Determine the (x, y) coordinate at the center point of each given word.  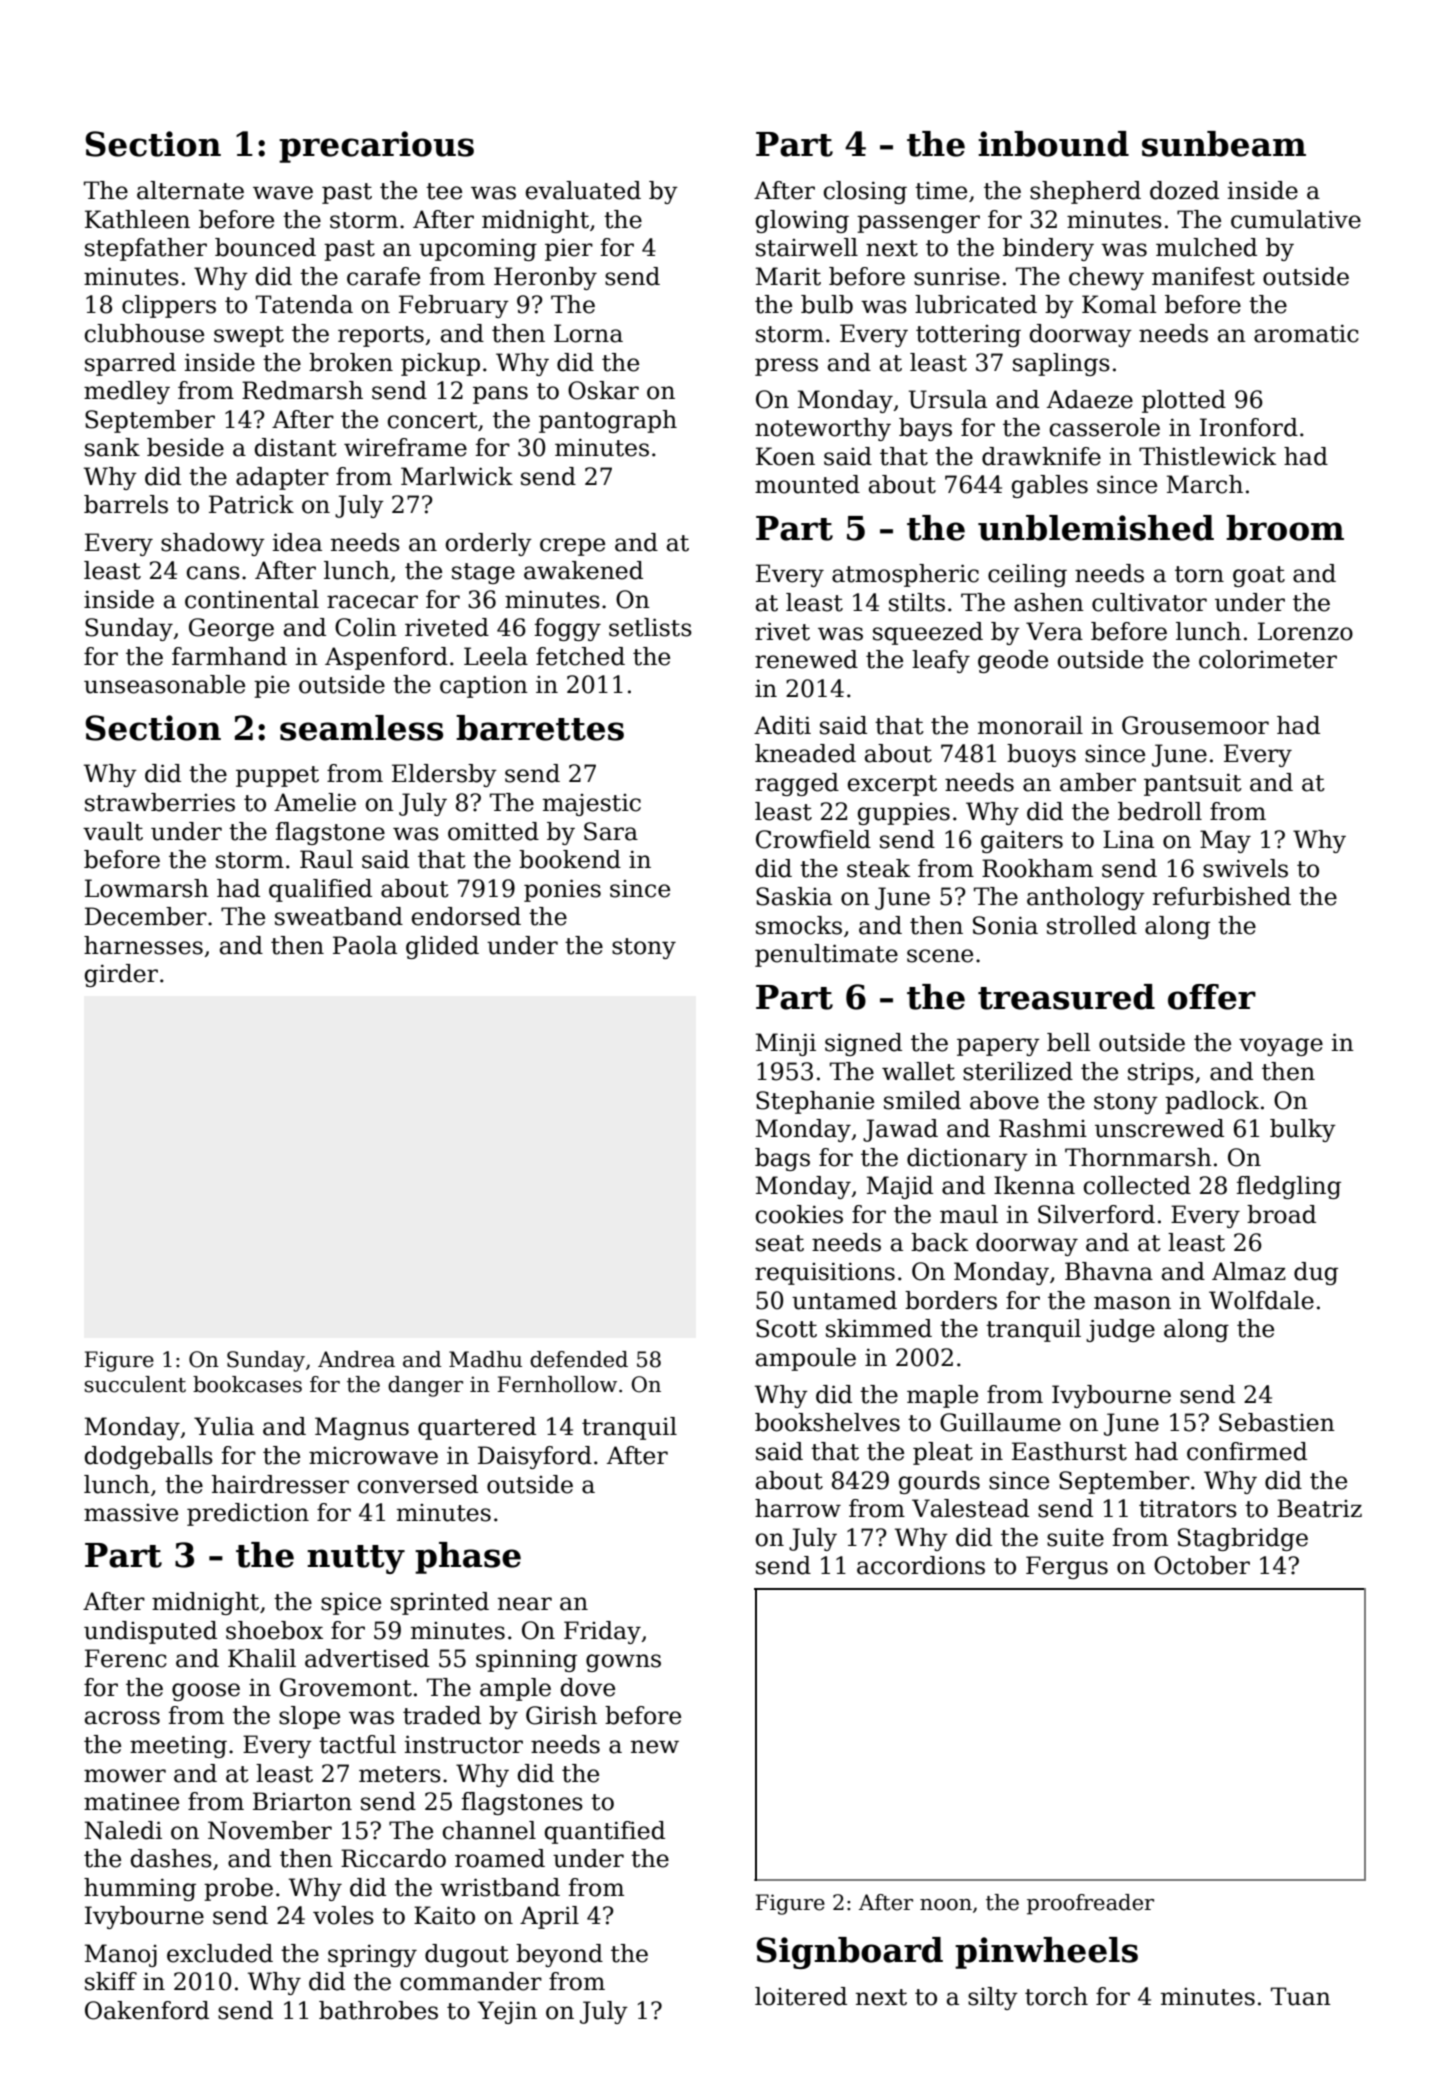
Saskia (794, 896)
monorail (1030, 725)
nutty (356, 1559)
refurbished (1222, 896)
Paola (365, 945)
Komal (1119, 304)
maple (942, 1396)
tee (444, 191)
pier (569, 249)
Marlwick (457, 476)
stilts (917, 602)
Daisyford (535, 1457)
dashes (171, 1858)
